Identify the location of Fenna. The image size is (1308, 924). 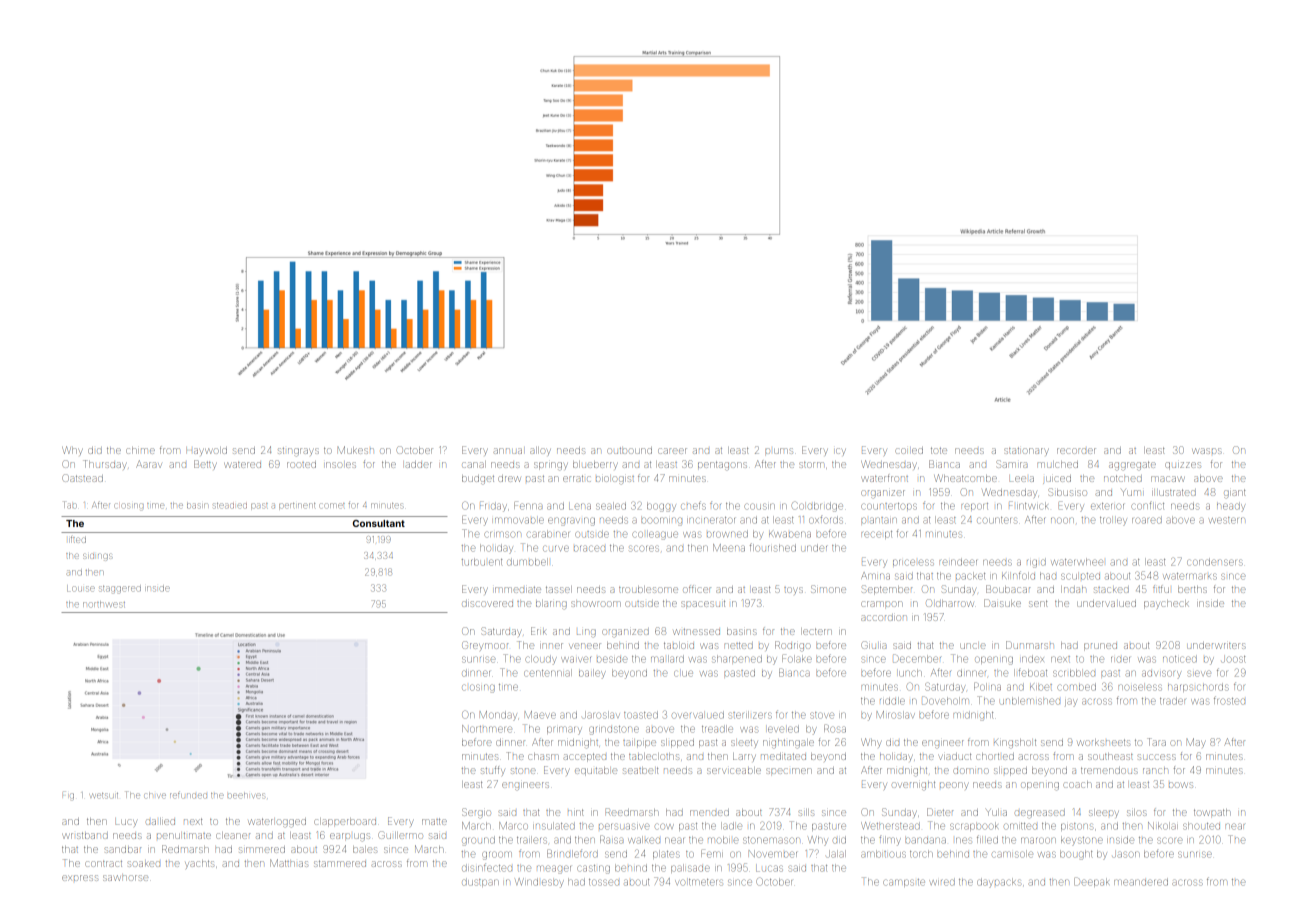
(528, 505).
